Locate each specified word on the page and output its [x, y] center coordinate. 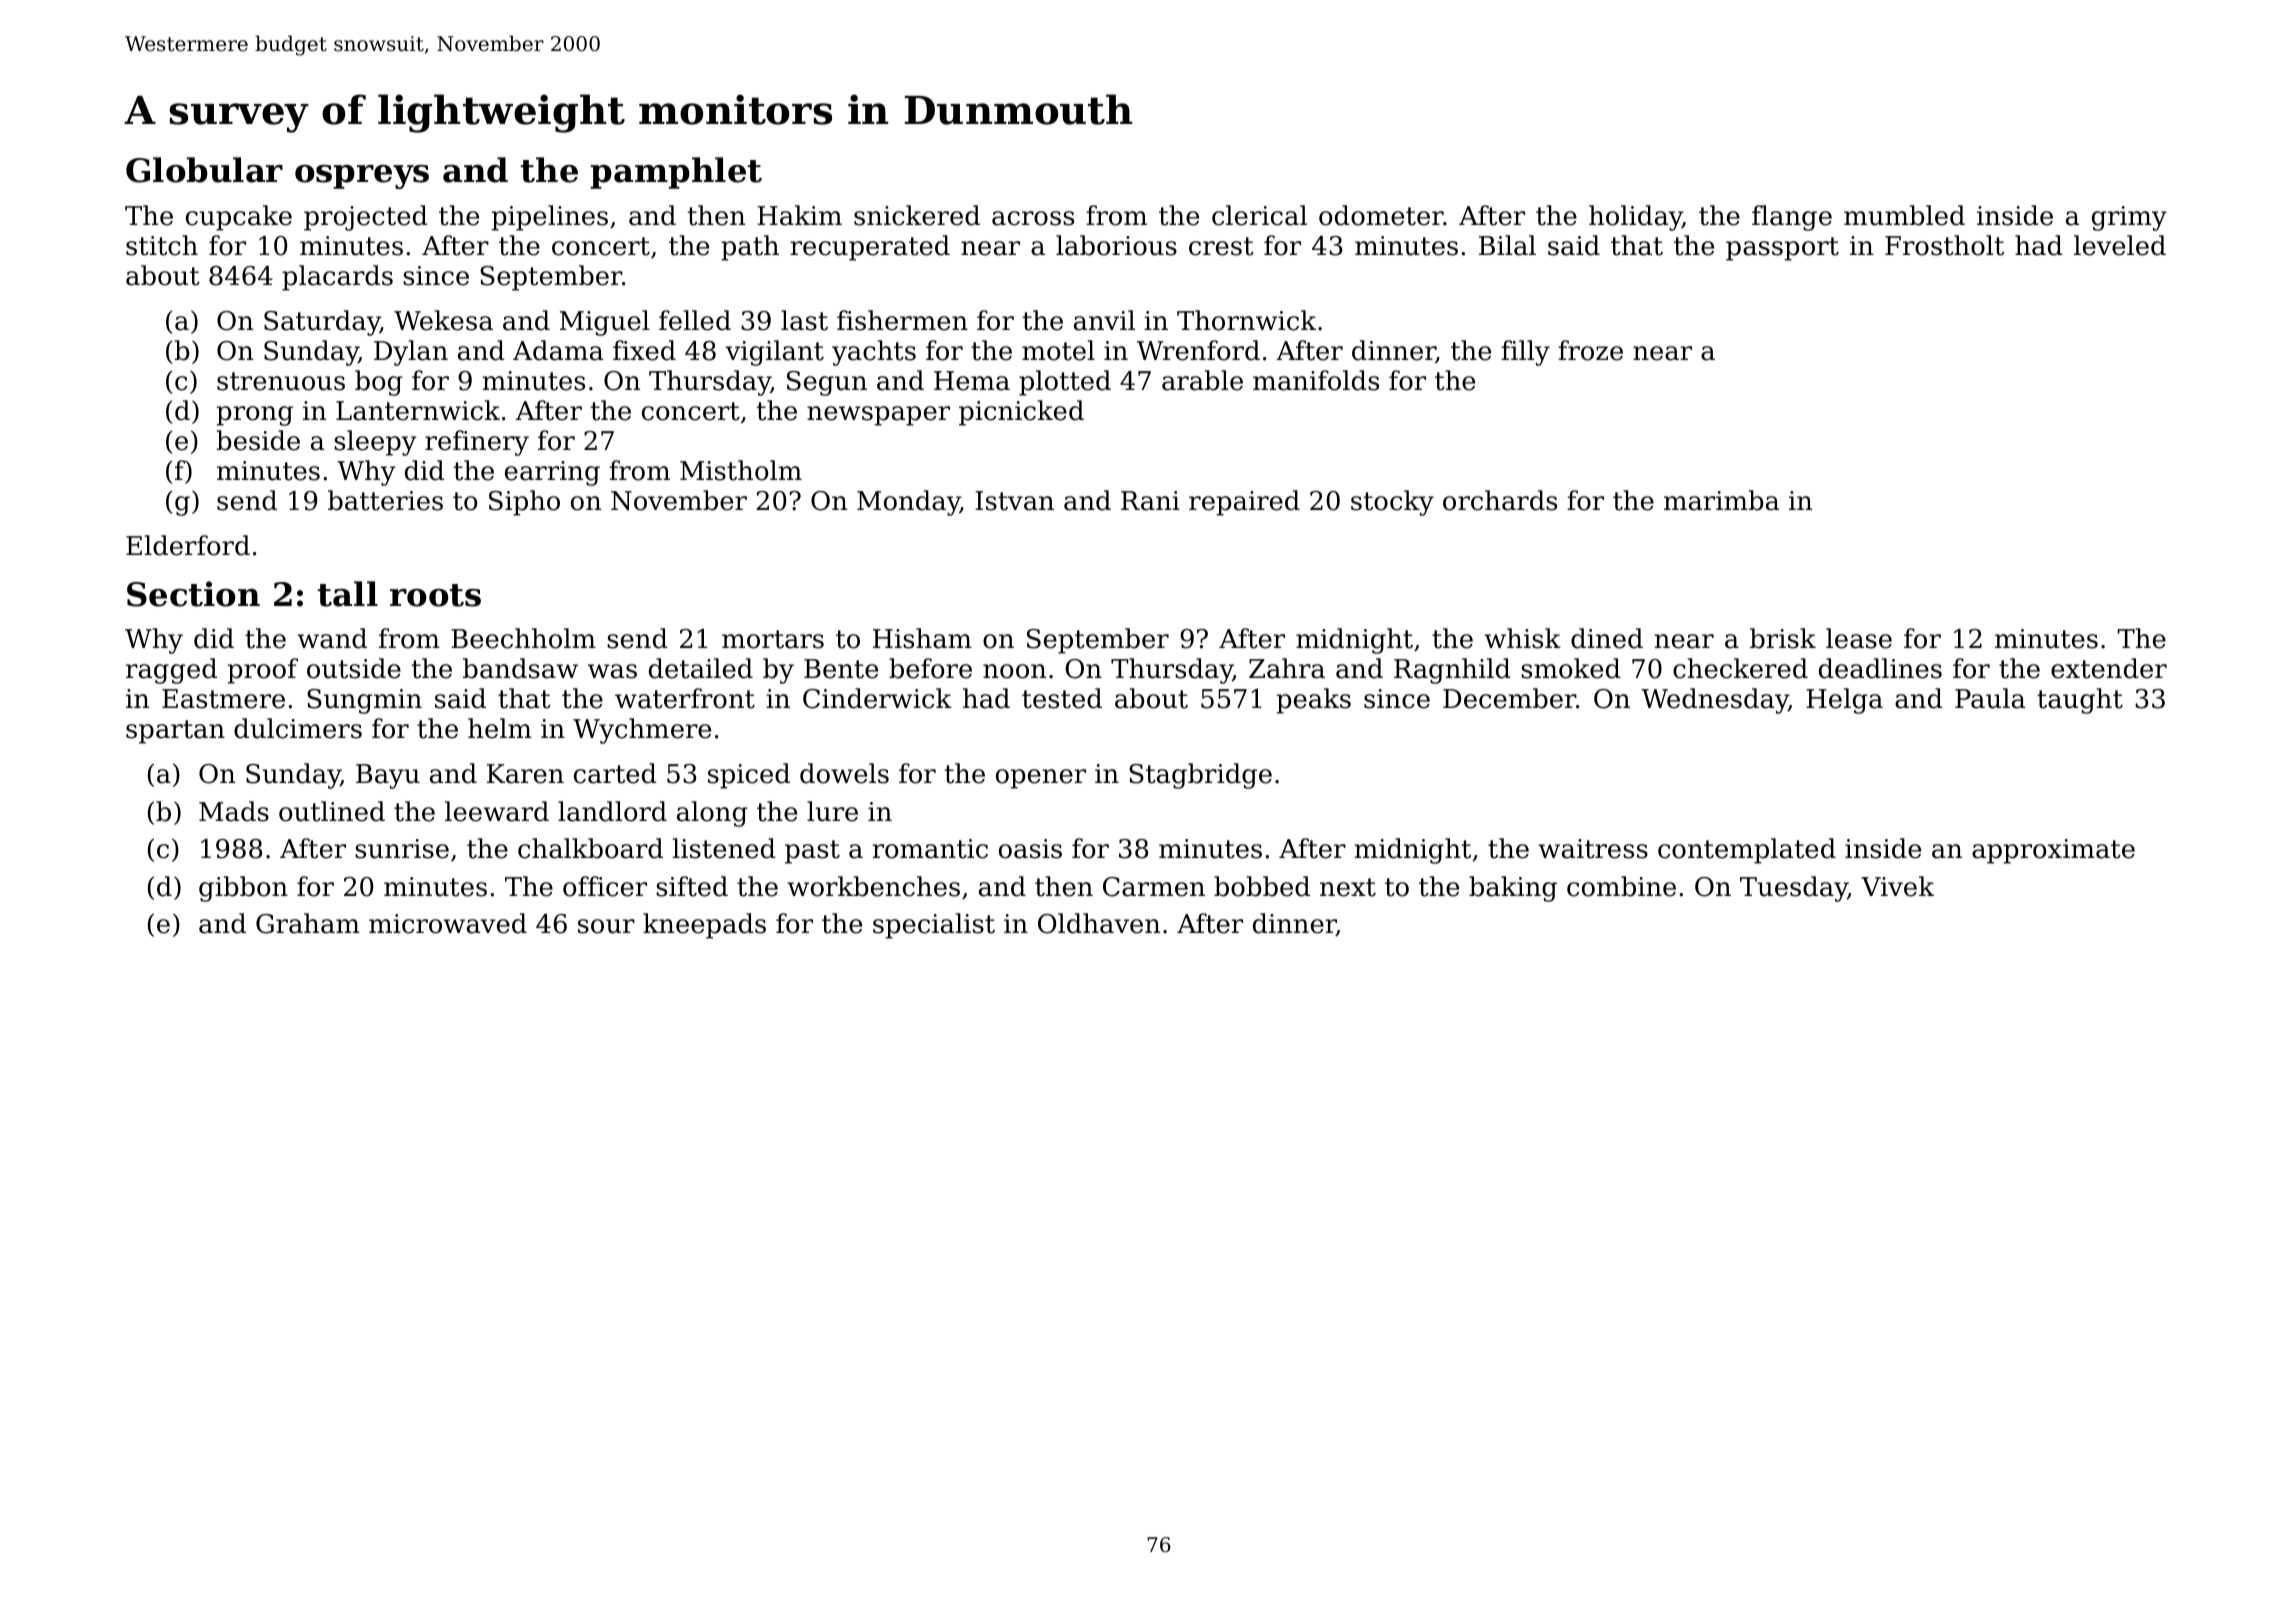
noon [1014, 671]
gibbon [243, 889]
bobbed [1262, 886]
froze [1590, 350]
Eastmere [223, 699]
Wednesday [1714, 701]
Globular [204, 170]
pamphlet [676, 173]
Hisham [922, 638]
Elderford [188, 545]
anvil [1104, 320]
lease [1859, 638]
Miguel [605, 323]
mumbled [1904, 215]
